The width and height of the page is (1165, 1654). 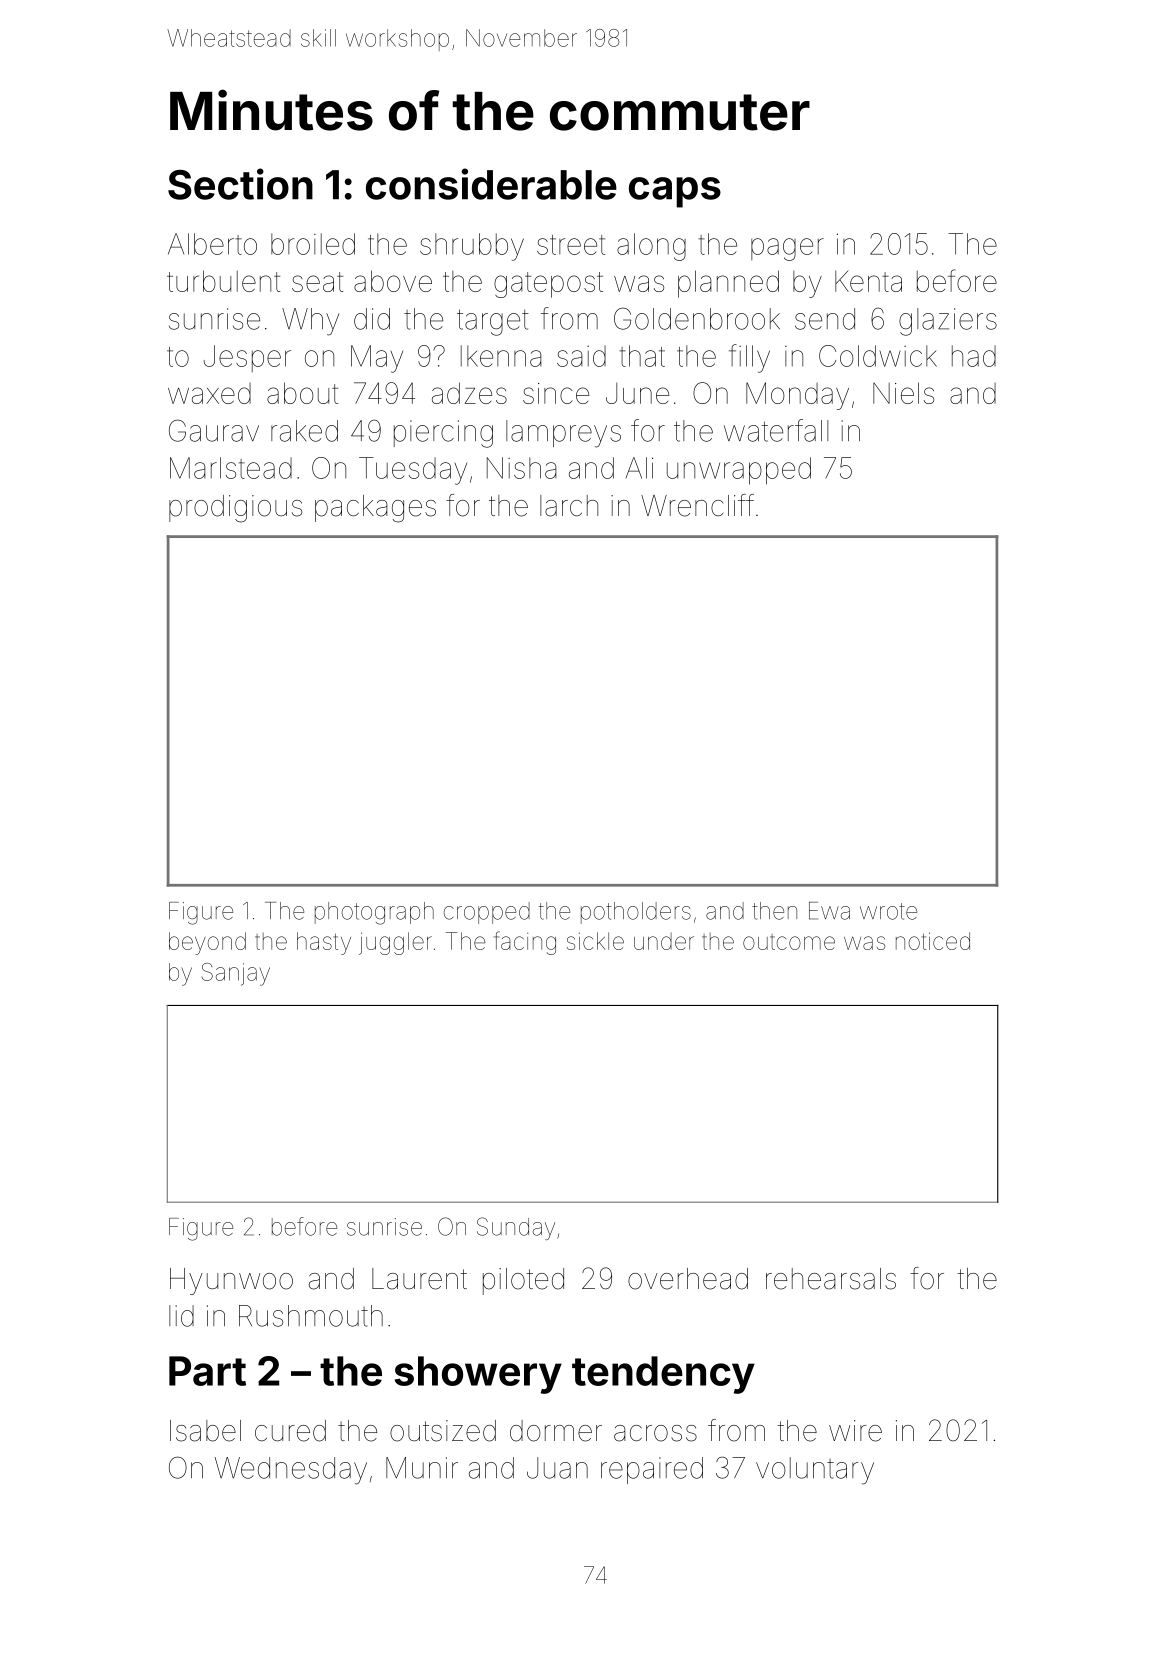 I want to click on voluntary, so click(x=815, y=1471).
